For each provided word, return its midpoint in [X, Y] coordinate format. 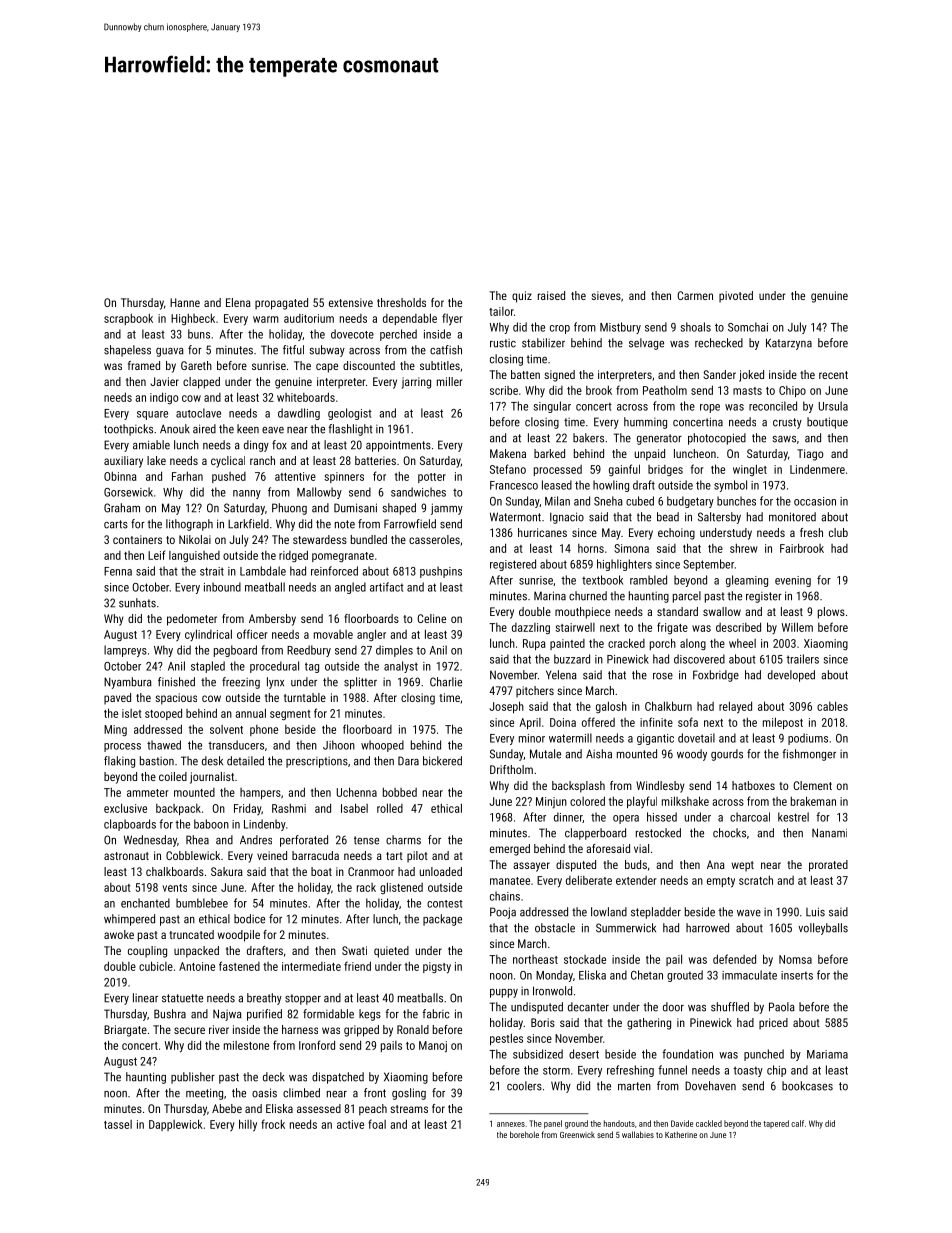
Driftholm [511, 769]
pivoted [736, 297]
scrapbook [128, 319]
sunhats [137, 603]
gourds [727, 755]
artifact [387, 587]
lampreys [125, 651]
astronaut [126, 856]
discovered [699, 659]
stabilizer [543, 343]
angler [371, 635]
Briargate [125, 1031]
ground [576, 1124]
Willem [797, 627]
